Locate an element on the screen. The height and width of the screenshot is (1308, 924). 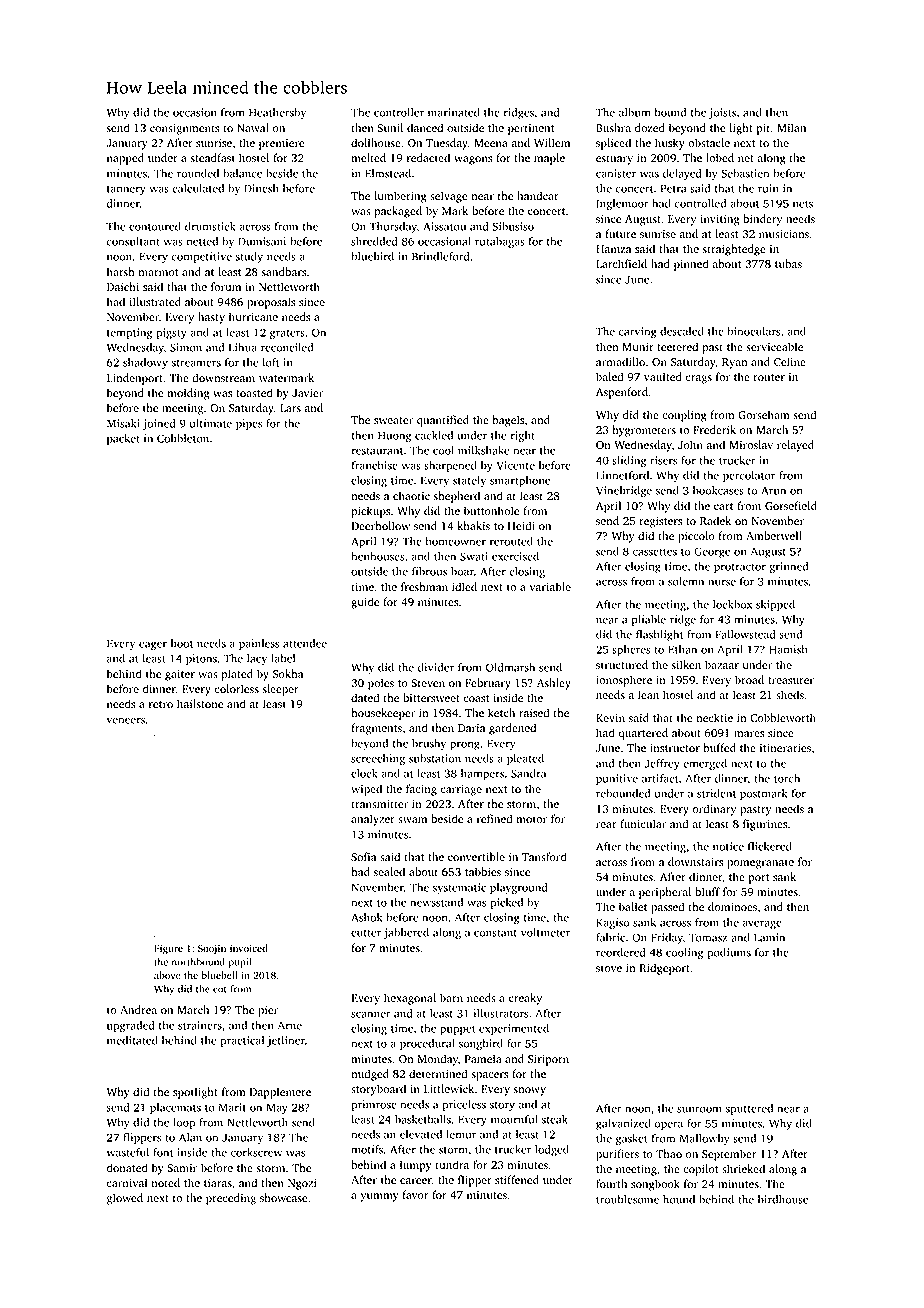
packet is located at coordinates (123, 439).
